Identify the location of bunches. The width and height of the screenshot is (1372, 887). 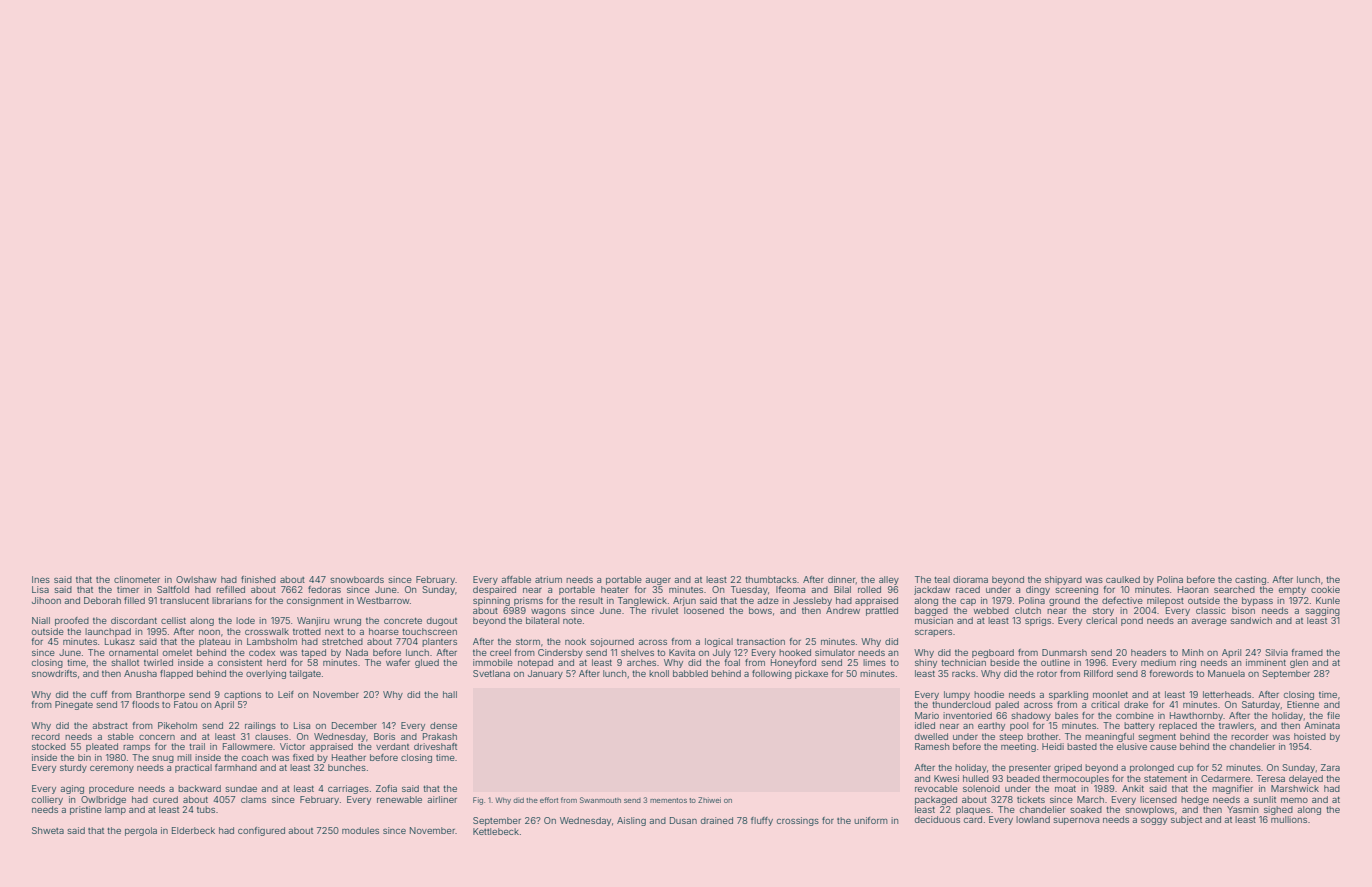
(347, 767).
